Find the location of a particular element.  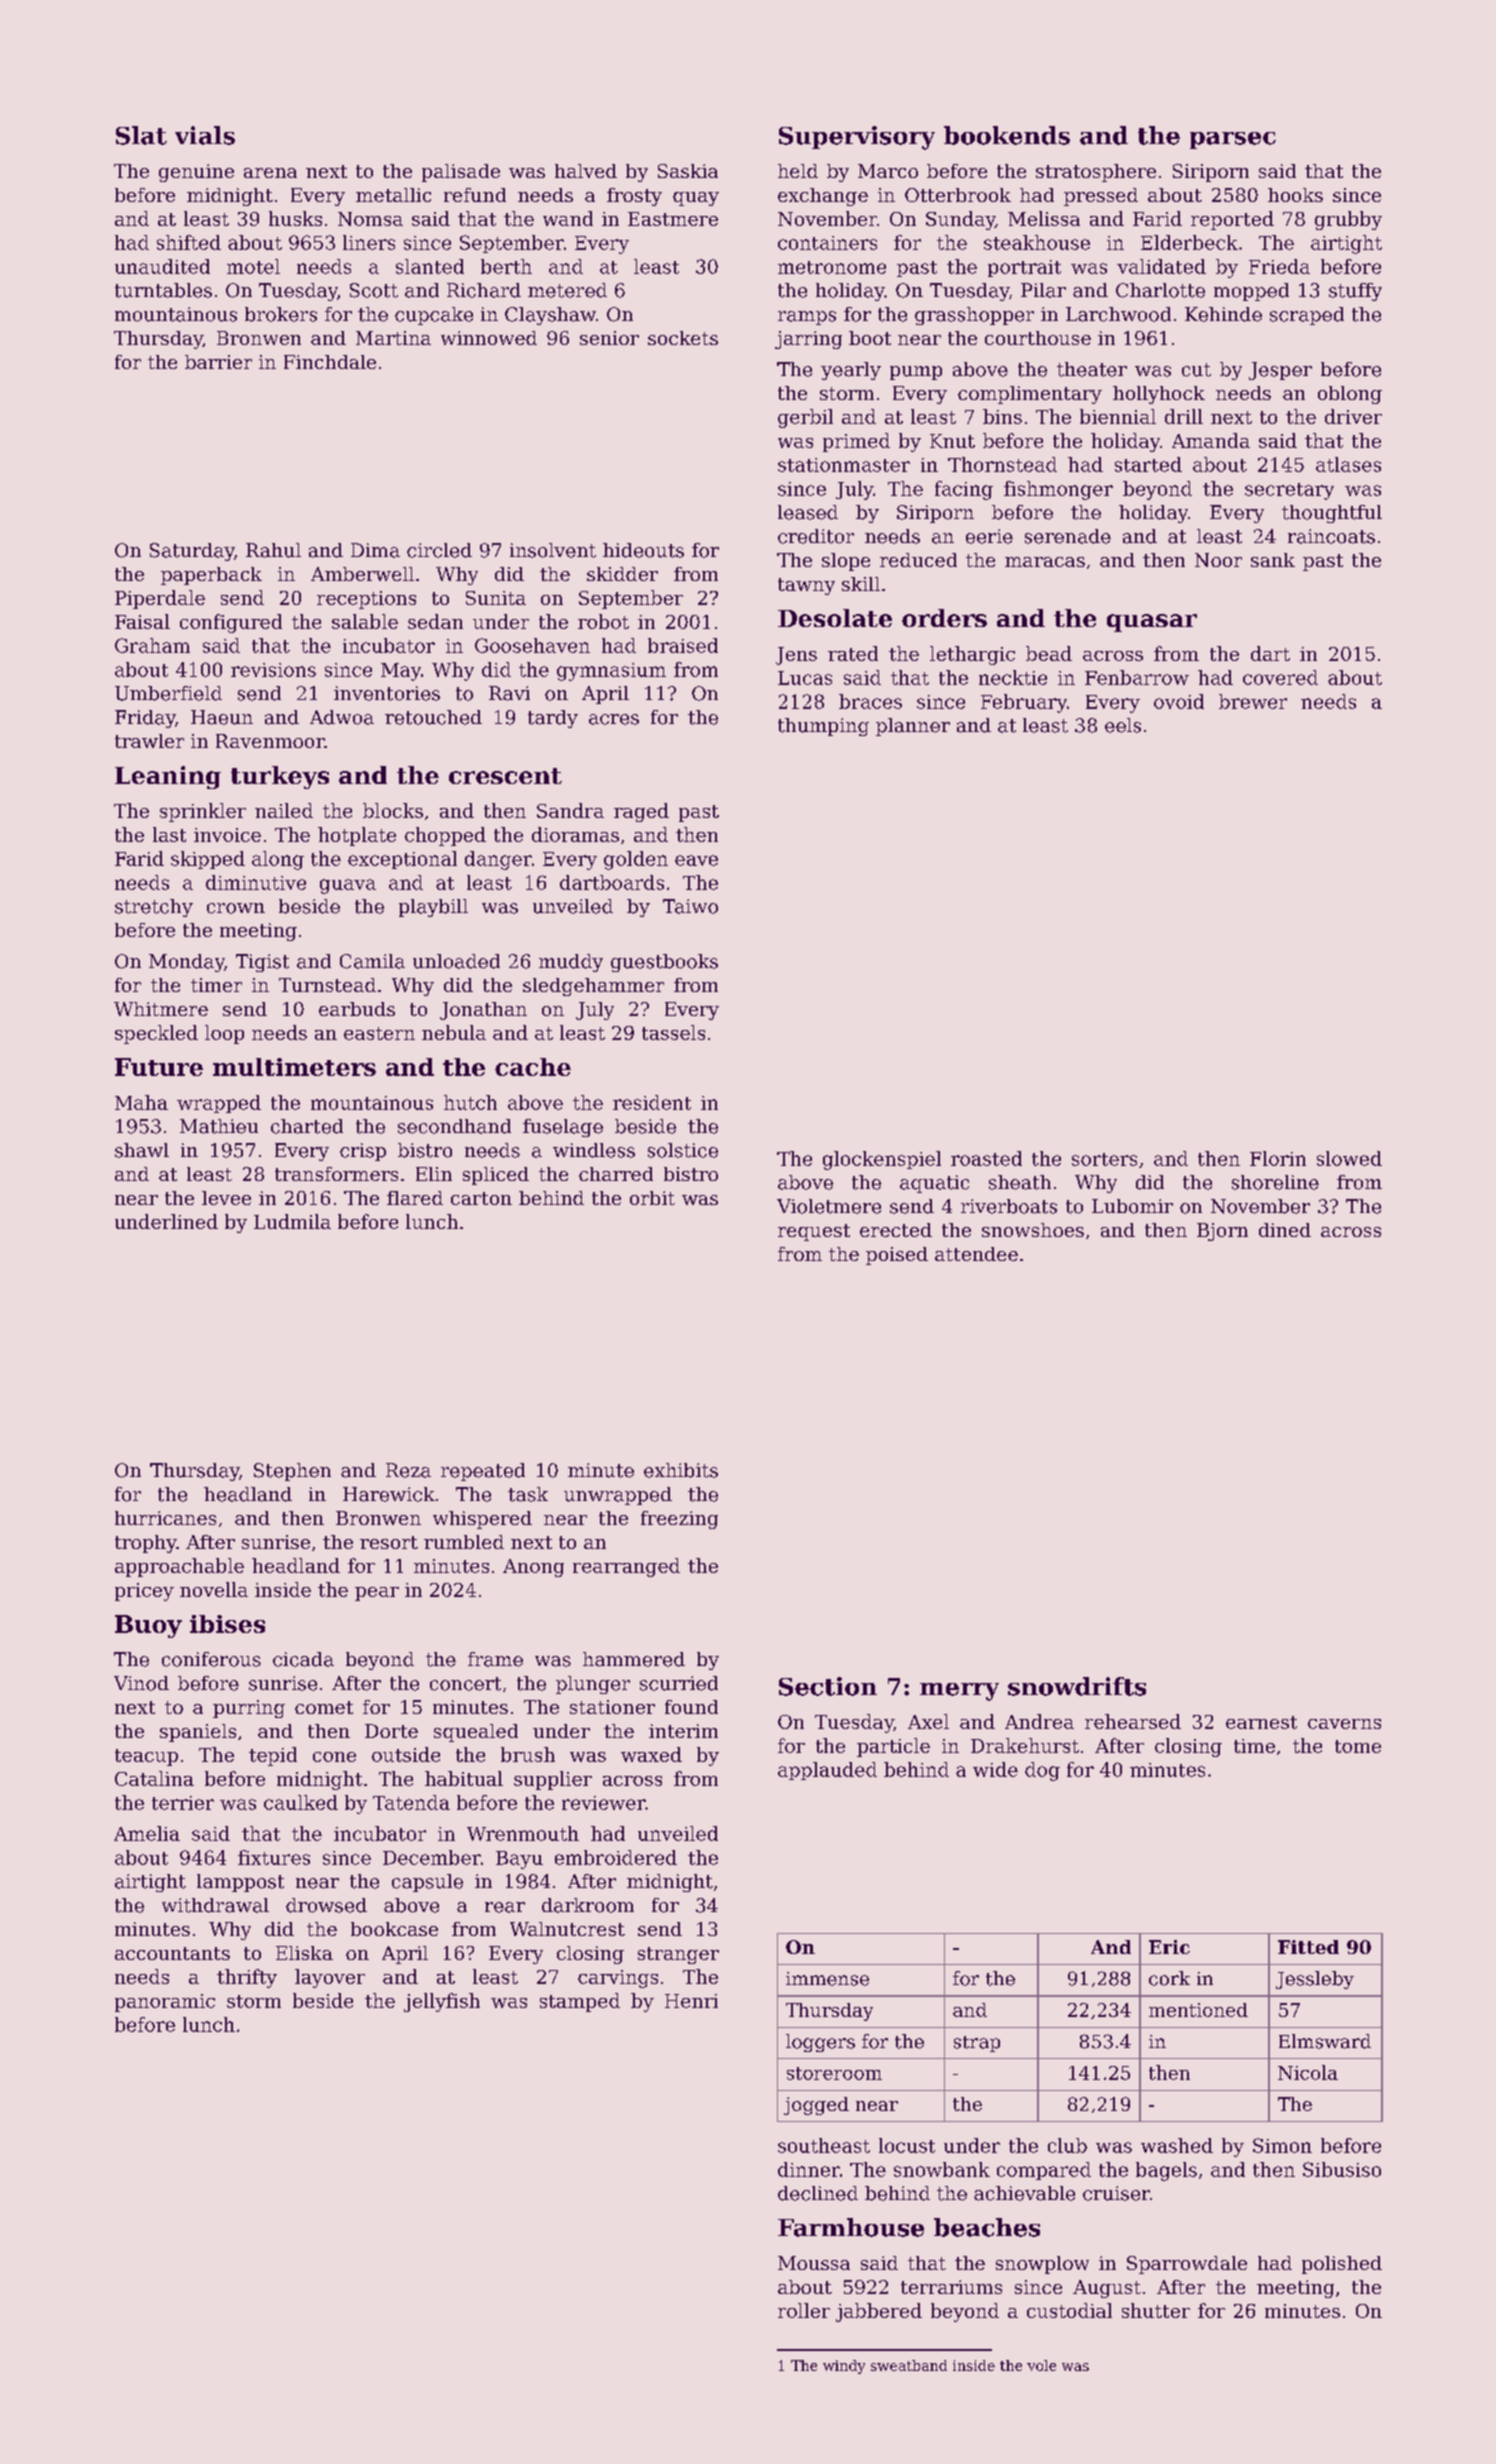

Noor is located at coordinates (1218, 560).
